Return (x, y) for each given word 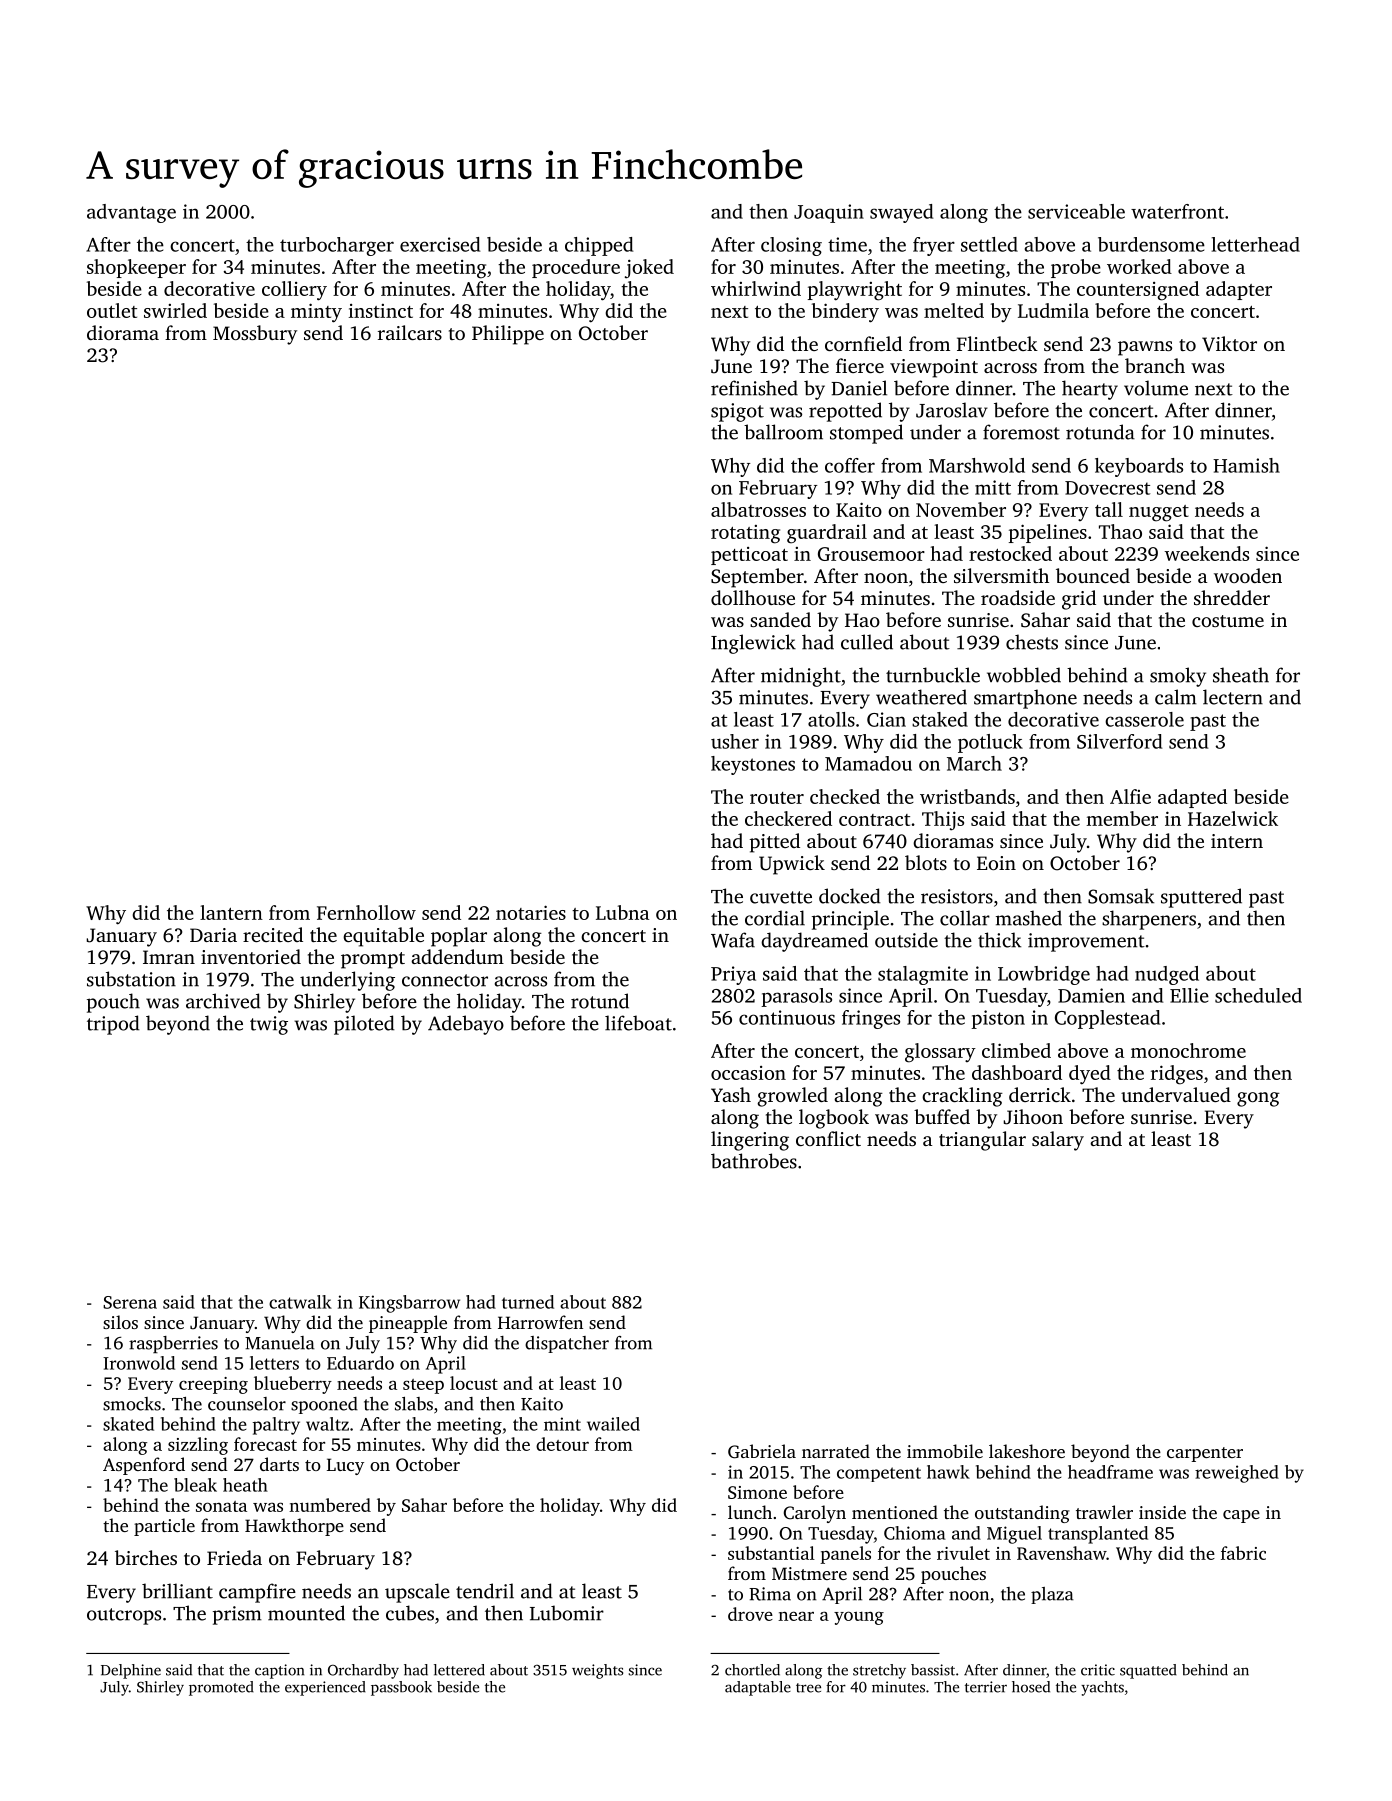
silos (120, 1322)
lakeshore (1027, 1451)
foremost (1021, 432)
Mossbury (255, 335)
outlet (112, 310)
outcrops (124, 1616)
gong (1258, 1099)
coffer (850, 465)
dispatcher (567, 1344)
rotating (745, 534)
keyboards (1139, 467)
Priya (733, 975)
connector (445, 980)
